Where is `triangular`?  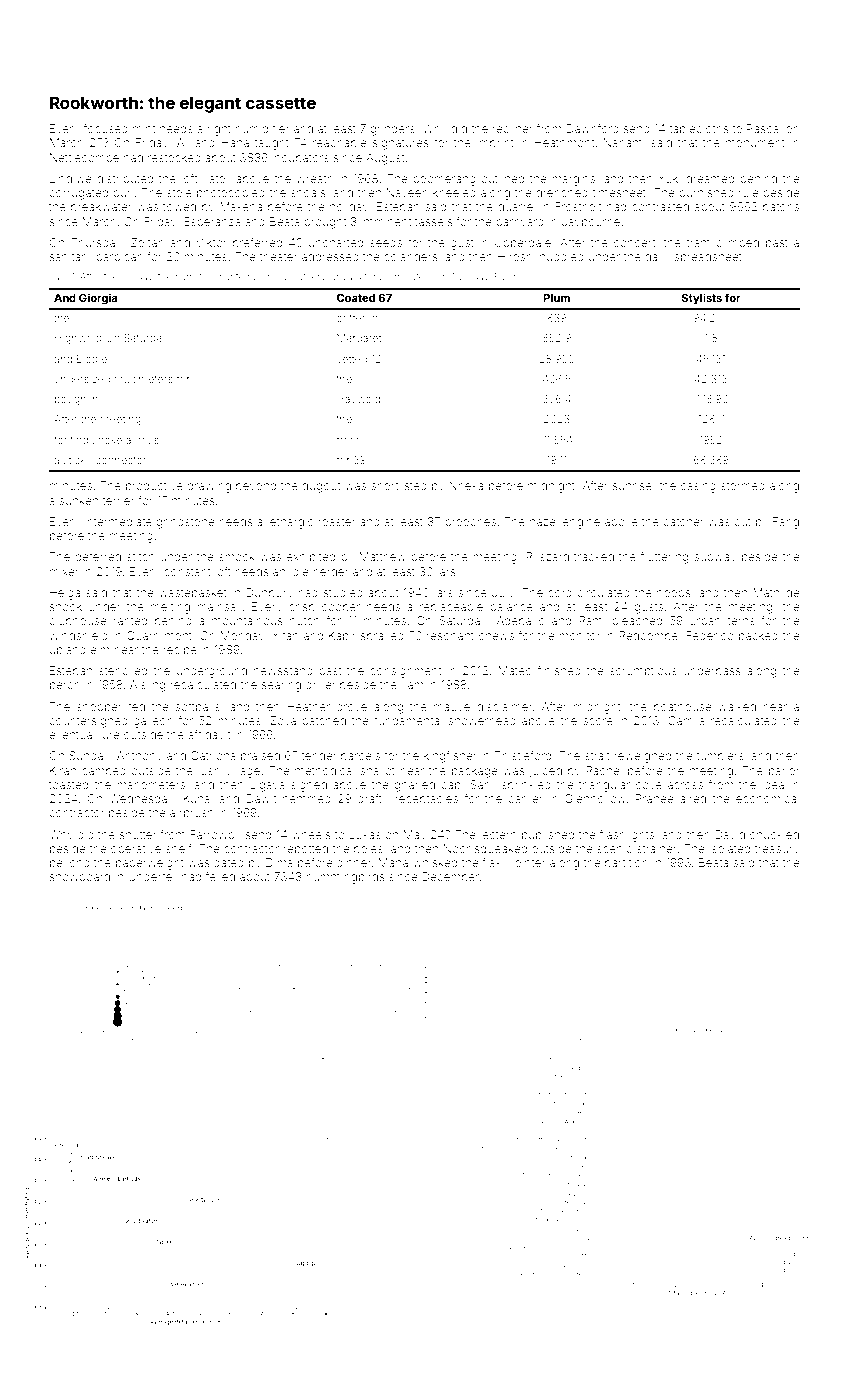
triangular is located at coordinates (604, 786).
